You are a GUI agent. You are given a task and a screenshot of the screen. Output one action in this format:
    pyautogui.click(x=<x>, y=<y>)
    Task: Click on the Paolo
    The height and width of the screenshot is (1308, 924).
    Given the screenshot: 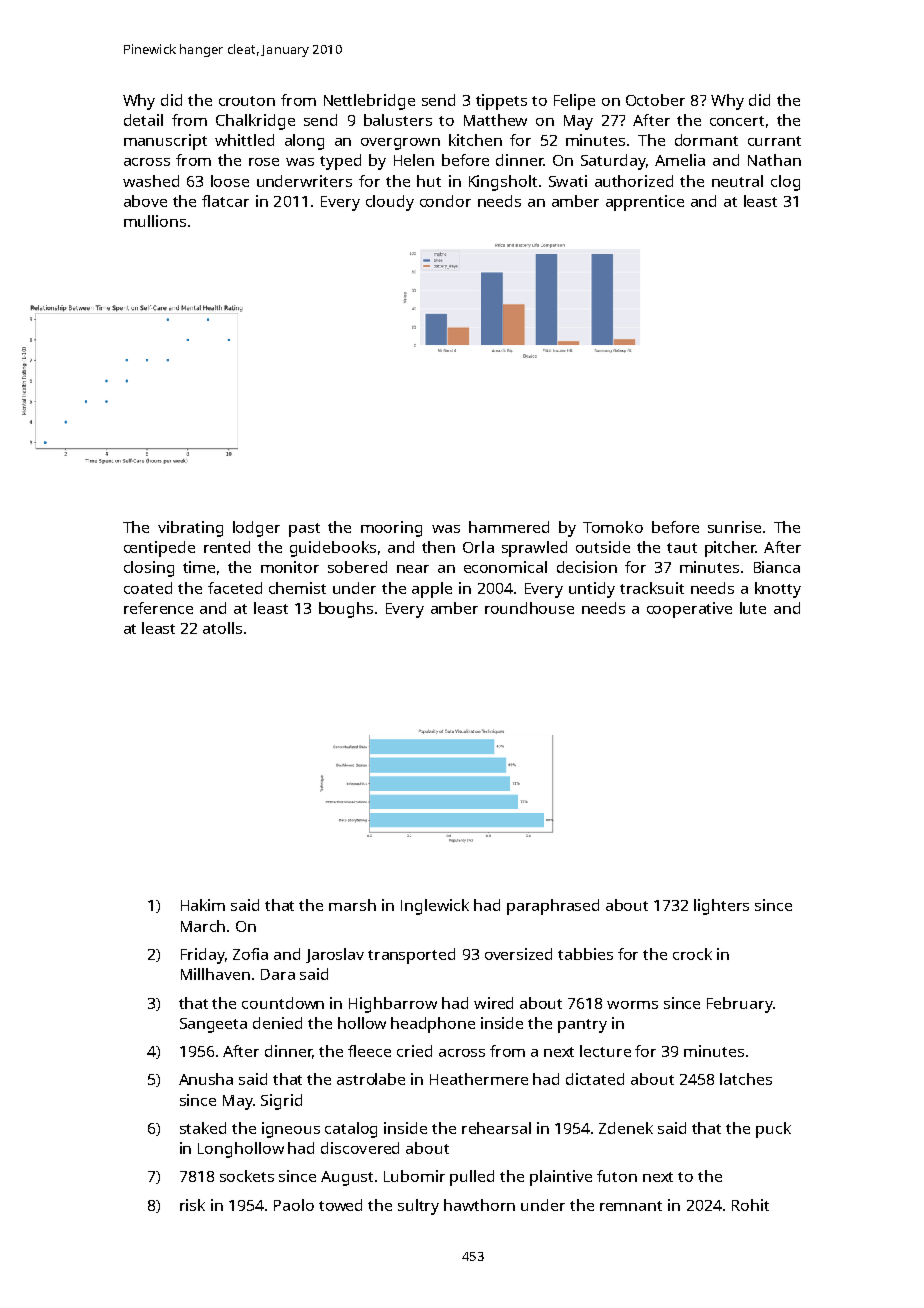 What is the action you would take?
    pyautogui.click(x=294, y=1205)
